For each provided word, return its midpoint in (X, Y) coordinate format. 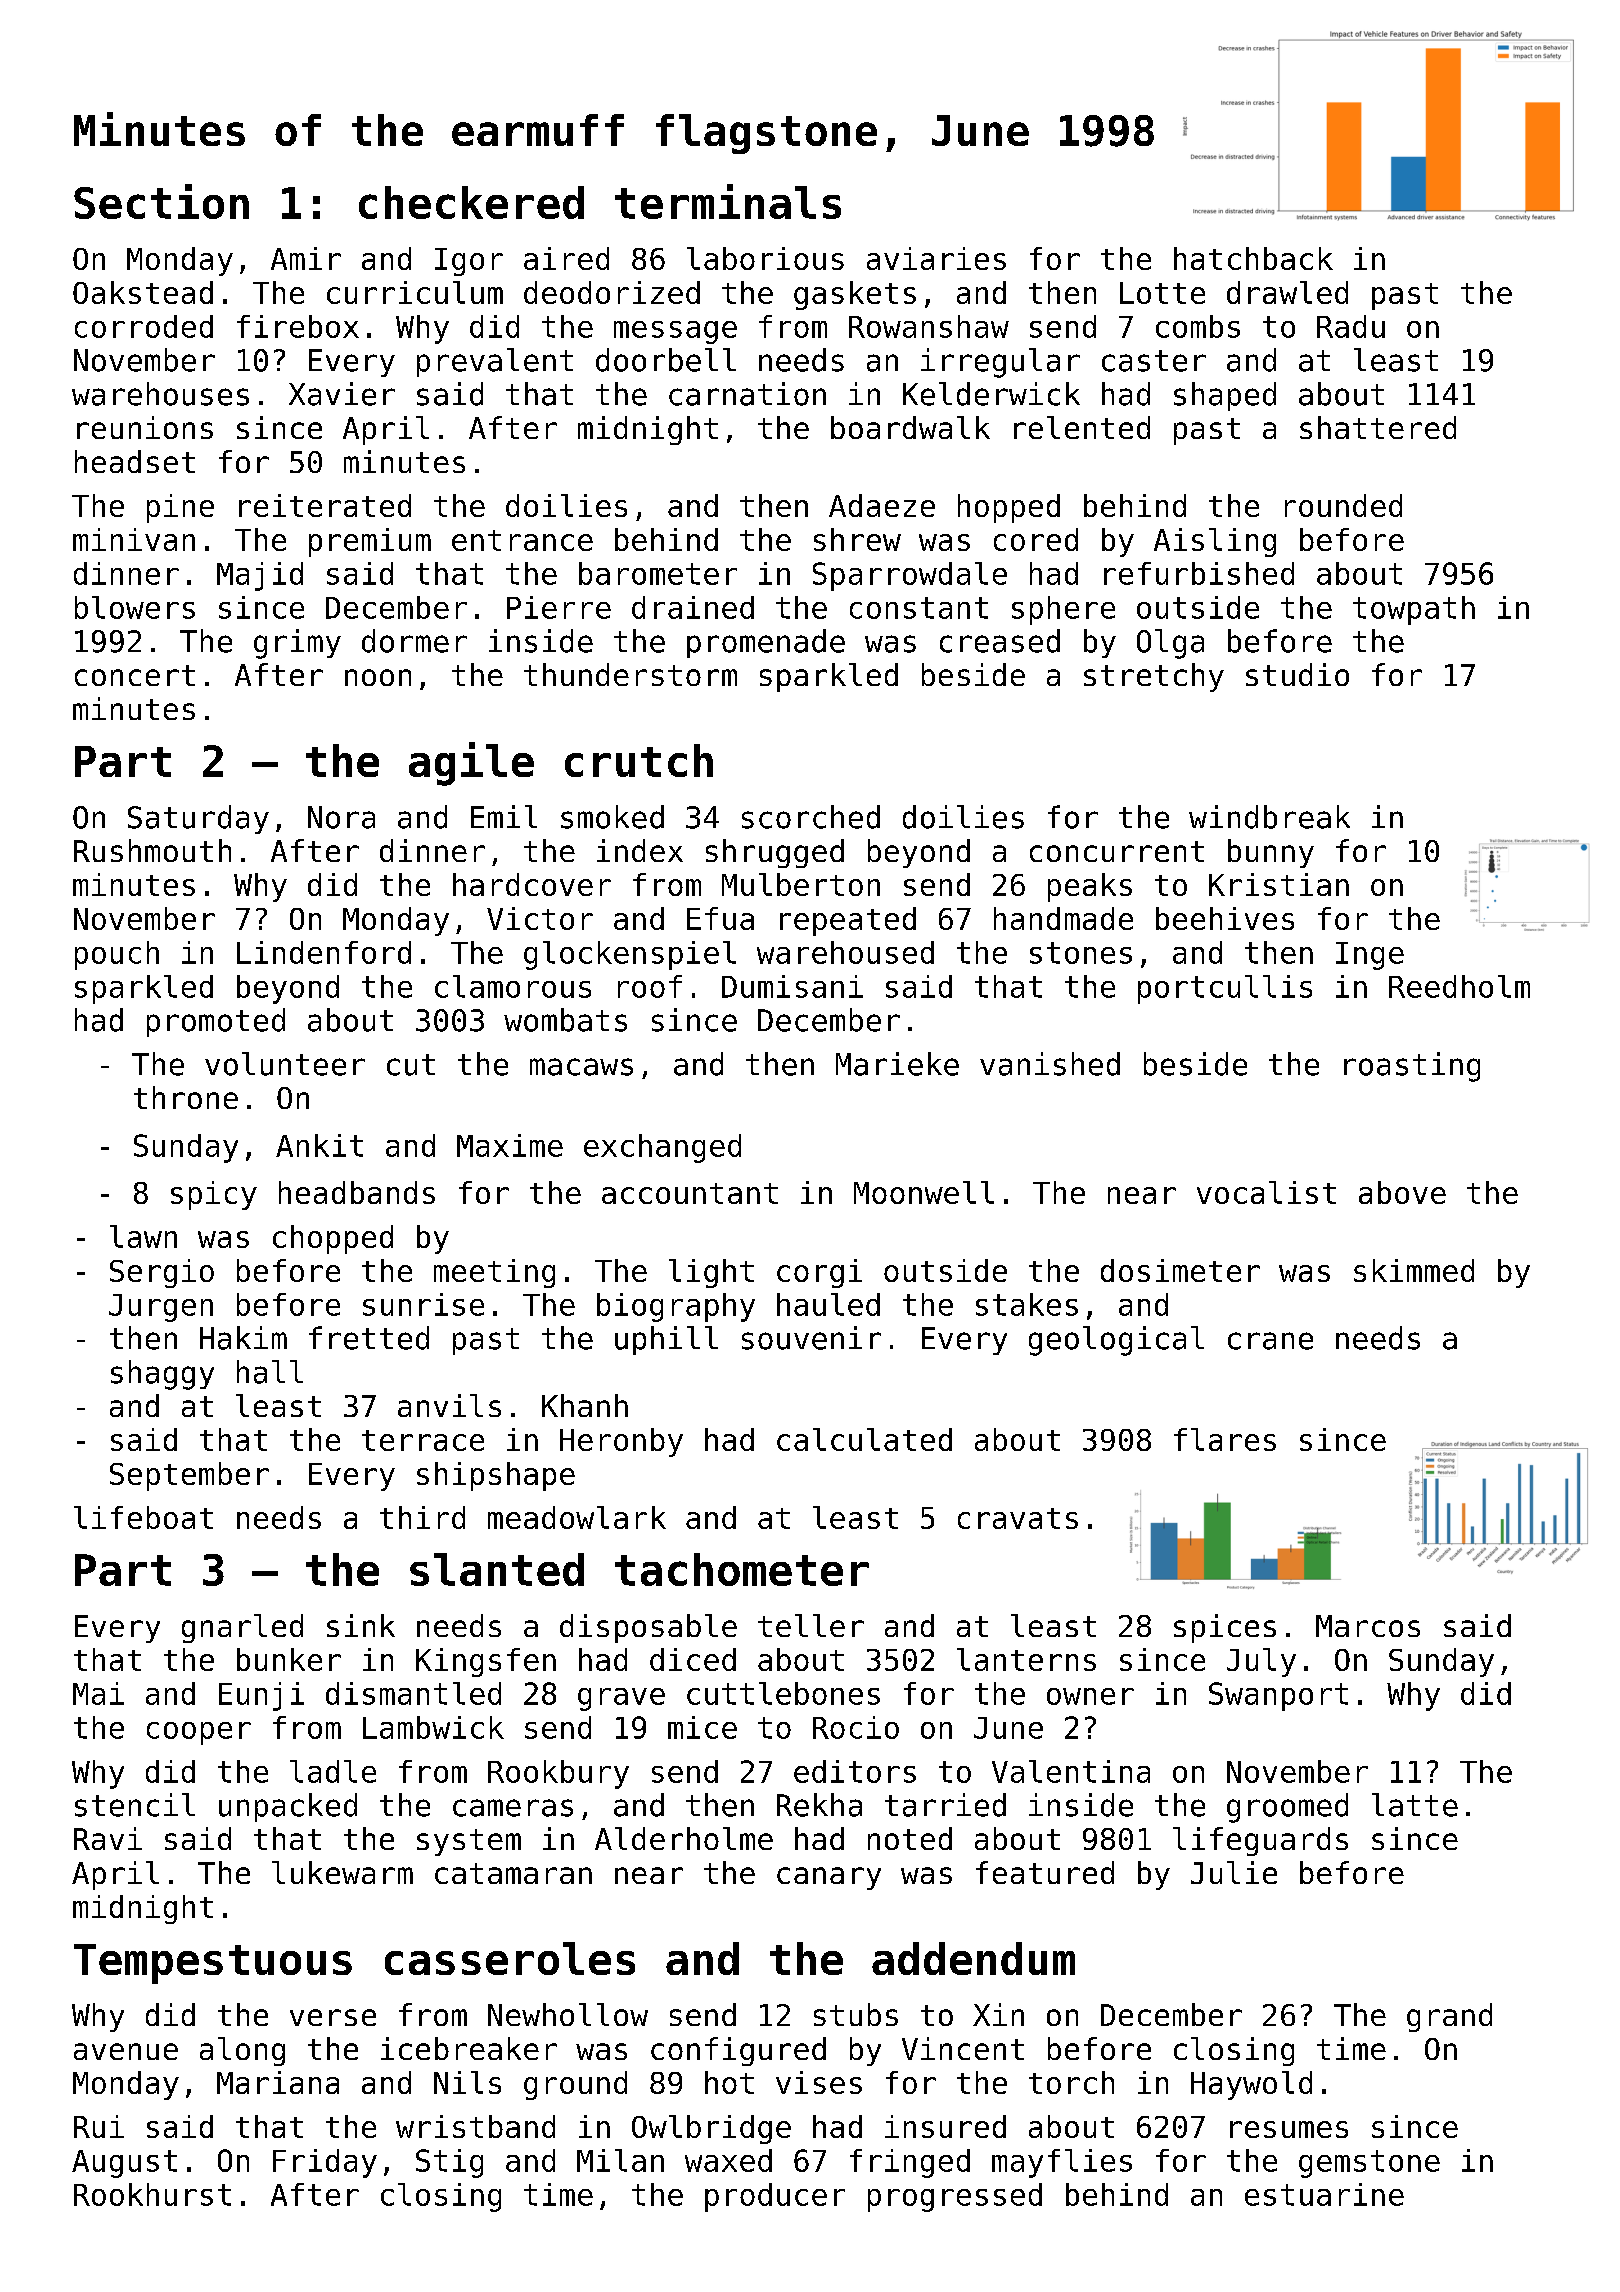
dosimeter (1180, 1270)
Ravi (108, 1838)
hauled (828, 1304)
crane (1270, 1341)
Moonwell (924, 1192)
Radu (1351, 326)
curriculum (415, 292)
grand (1449, 2017)
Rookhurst (152, 2194)
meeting (494, 1273)
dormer (414, 641)
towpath (1414, 610)
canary (829, 1878)
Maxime (510, 1145)
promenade (766, 643)
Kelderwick (991, 394)
